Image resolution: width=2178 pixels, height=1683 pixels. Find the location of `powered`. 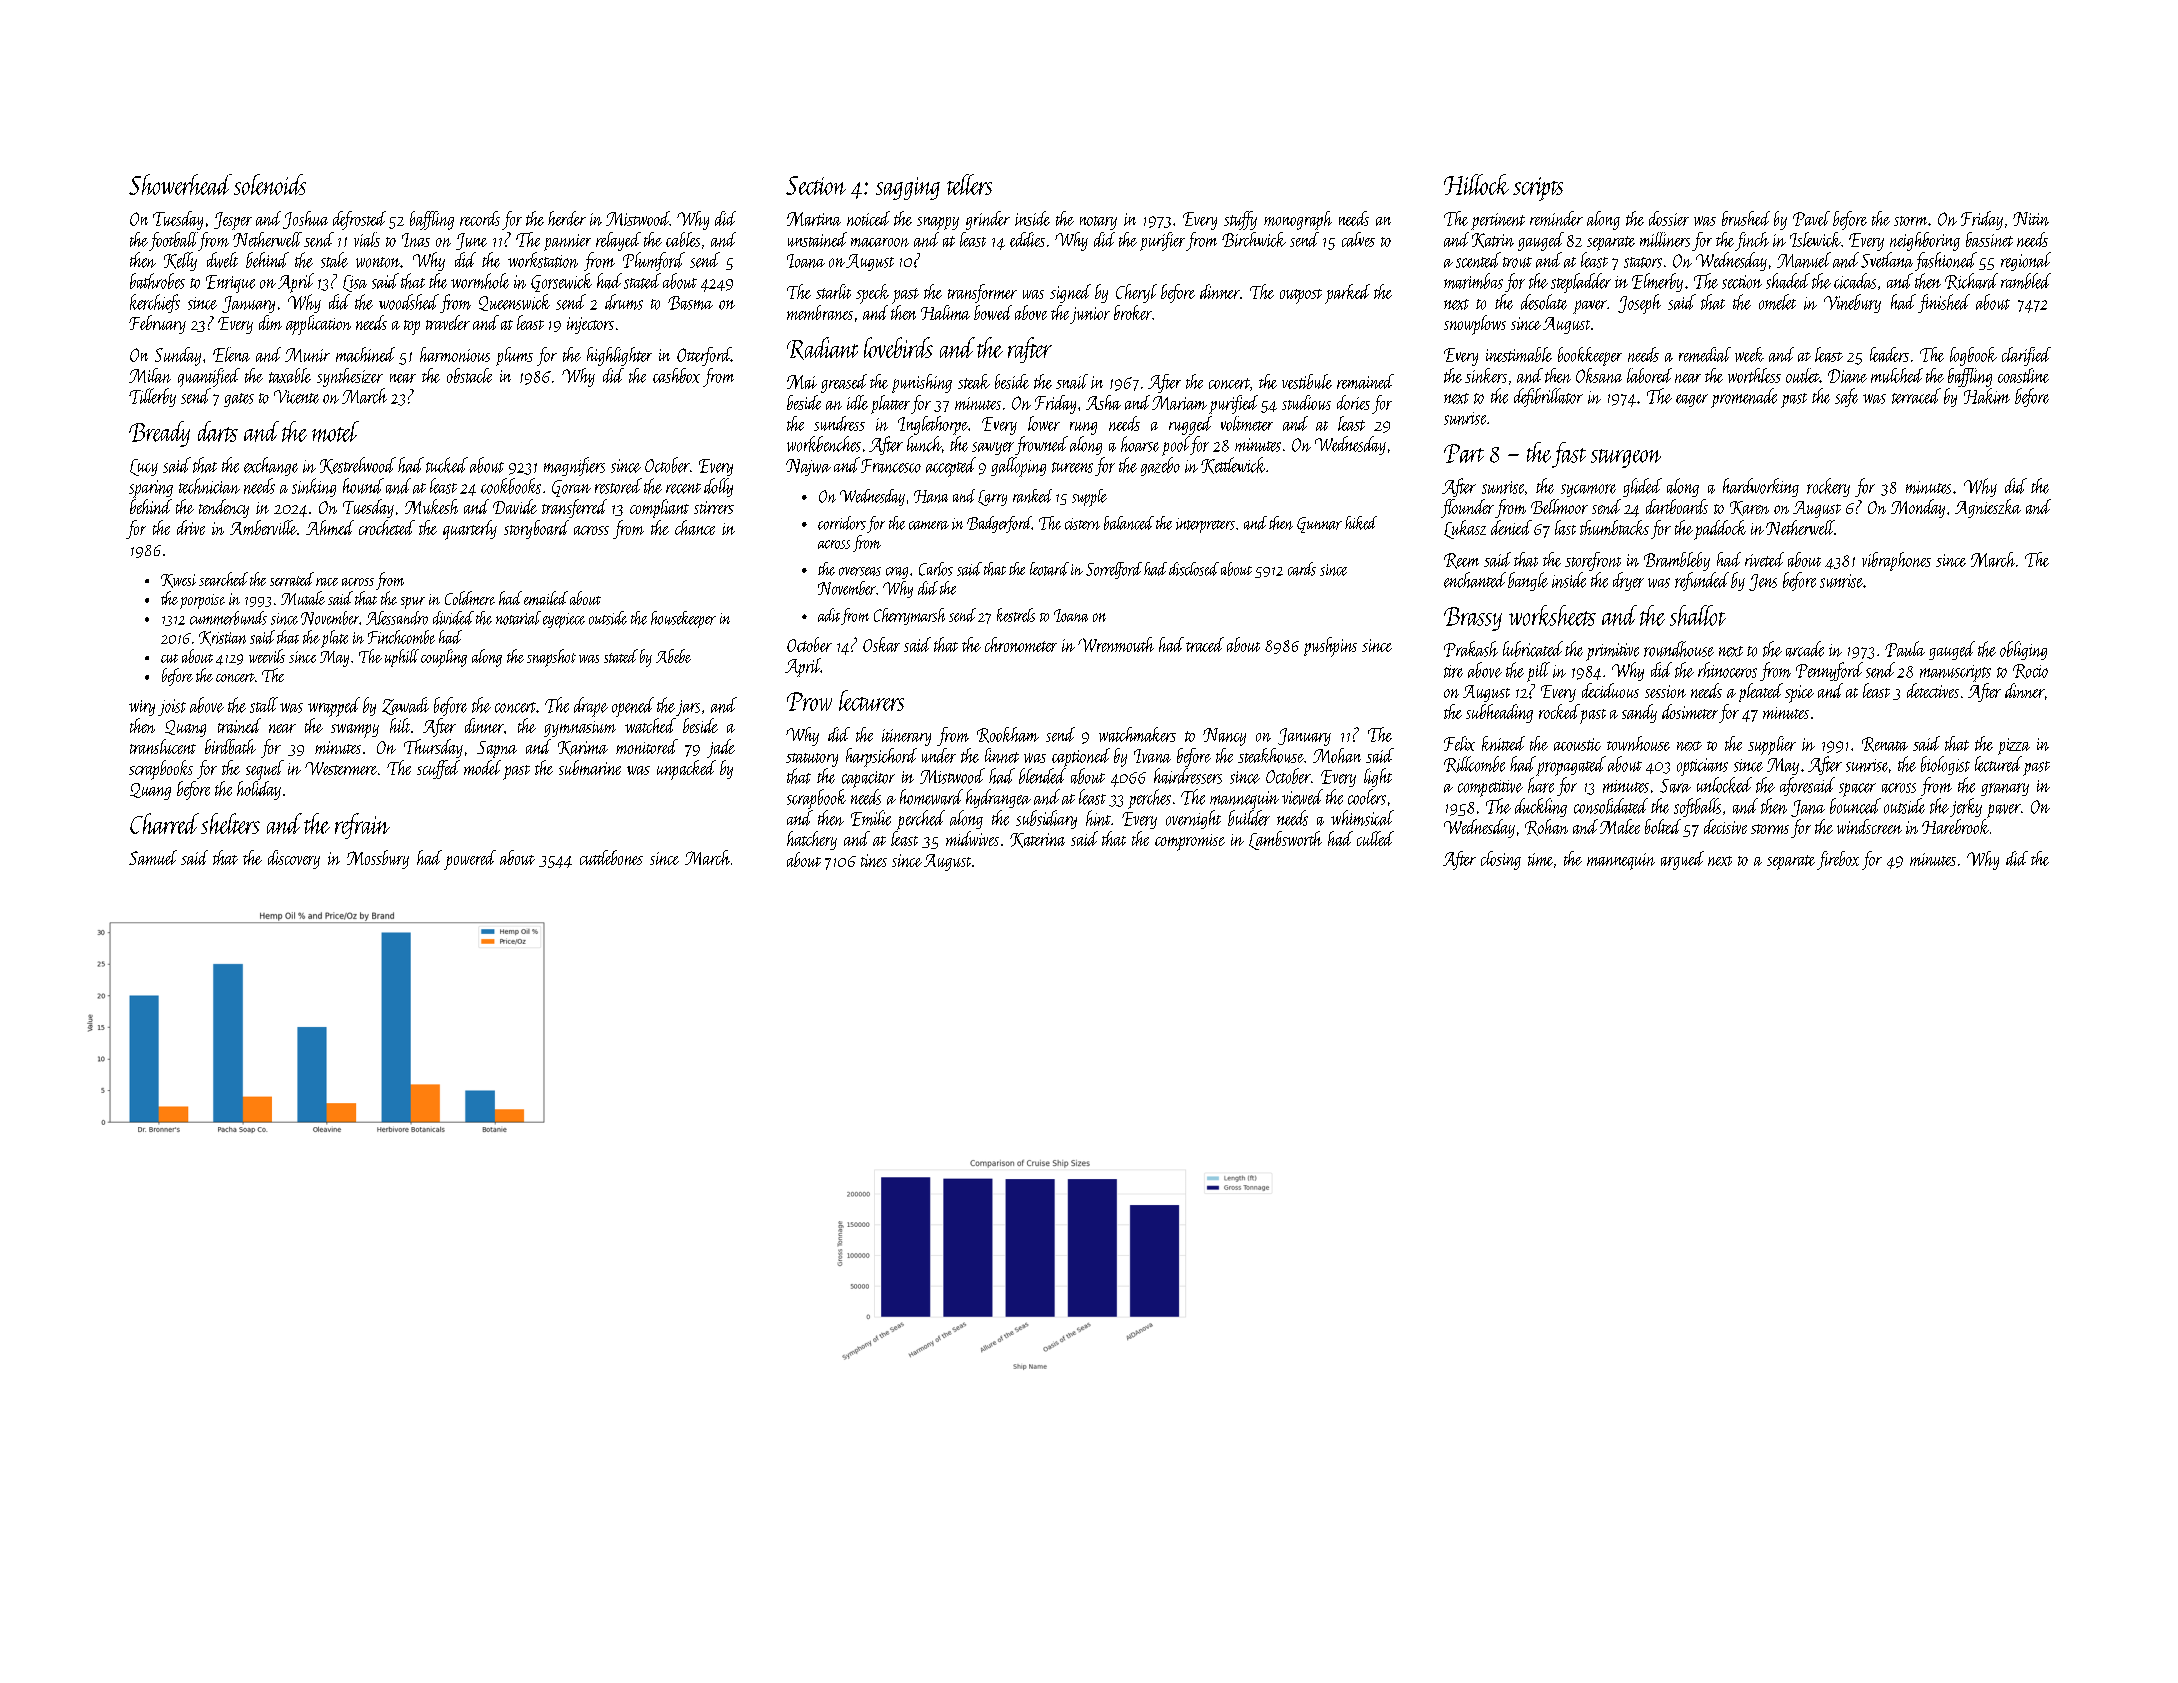

powered is located at coordinates (470, 860).
